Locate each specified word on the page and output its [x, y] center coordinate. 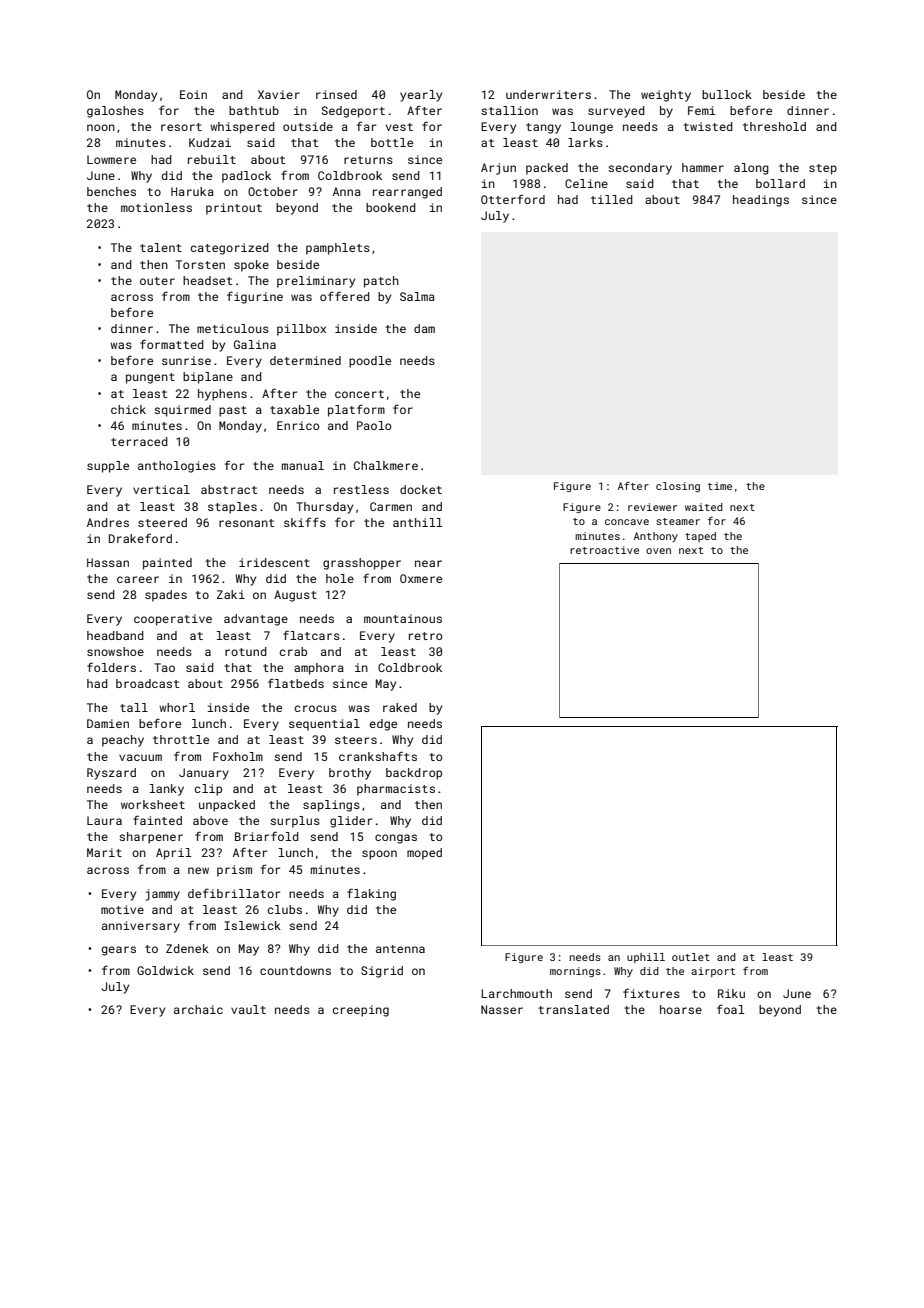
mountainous [403, 618]
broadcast [147, 683]
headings [761, 201]
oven [658, 551]
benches [111, 191]
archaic [198, 1009]
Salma [417, 296]
